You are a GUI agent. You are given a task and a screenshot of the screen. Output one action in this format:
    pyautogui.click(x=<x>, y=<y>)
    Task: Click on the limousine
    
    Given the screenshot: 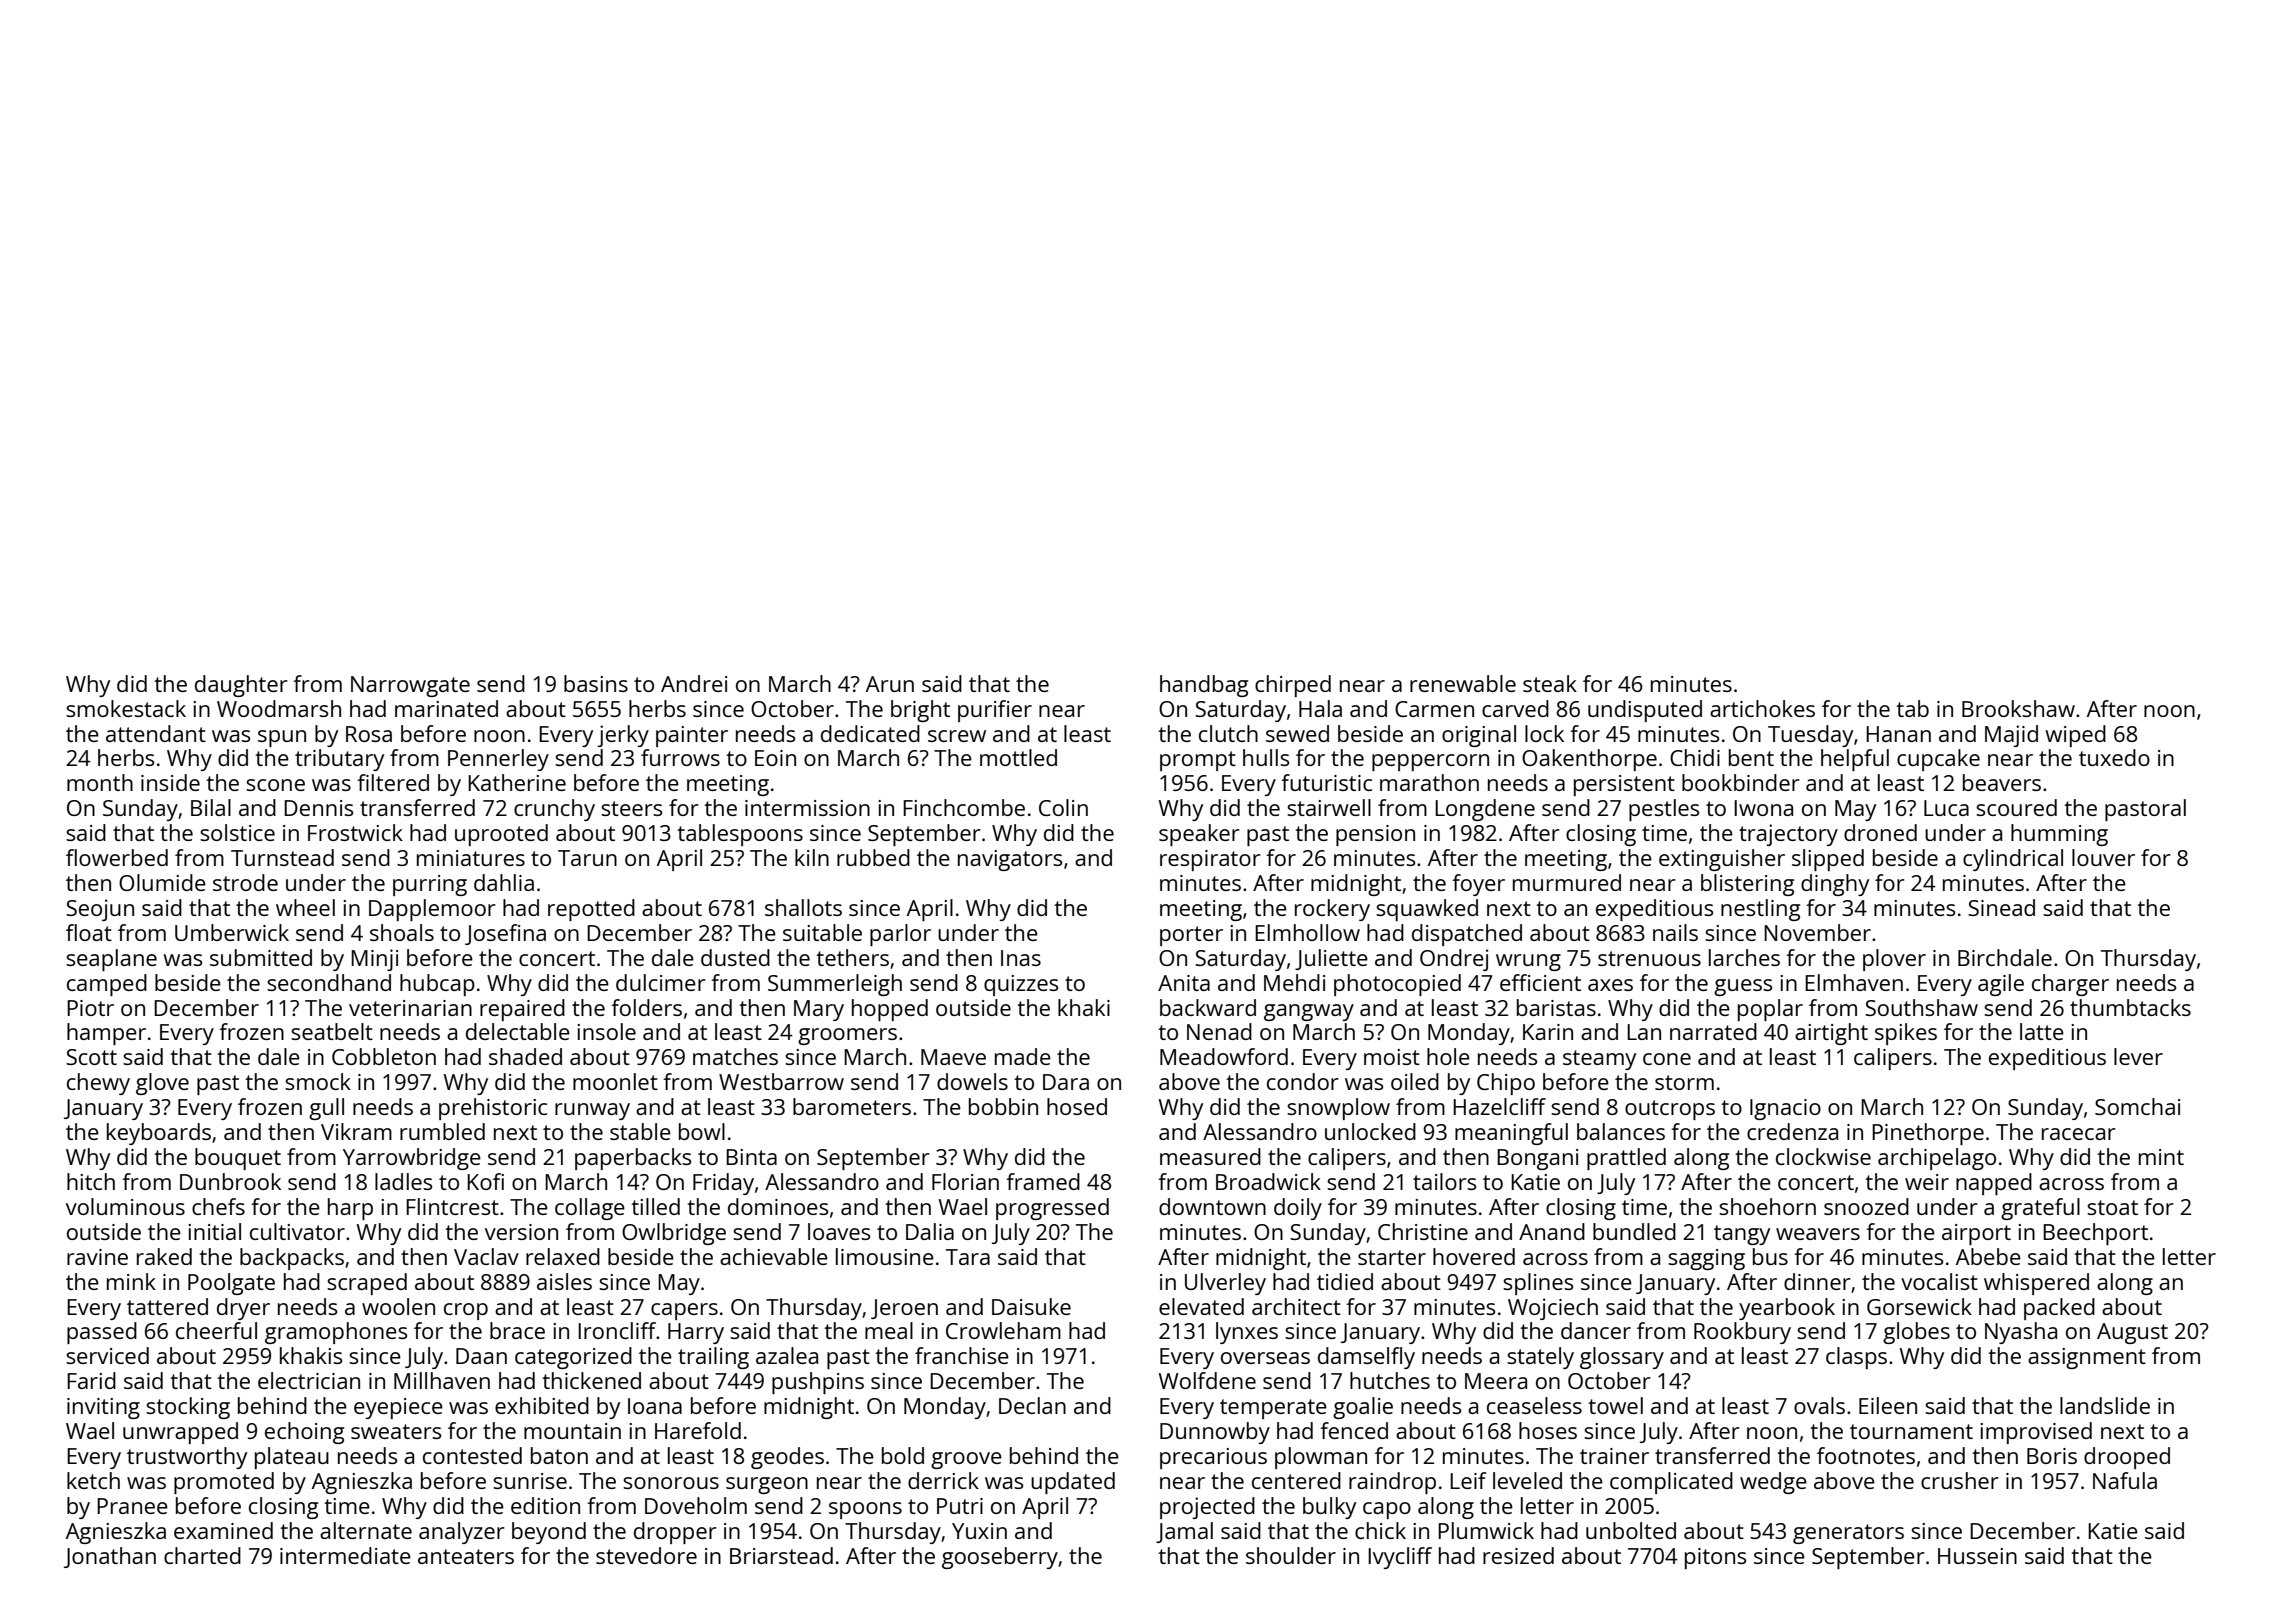 What is the action you would take?
    pyautogui.click(x=885, y=1256)
